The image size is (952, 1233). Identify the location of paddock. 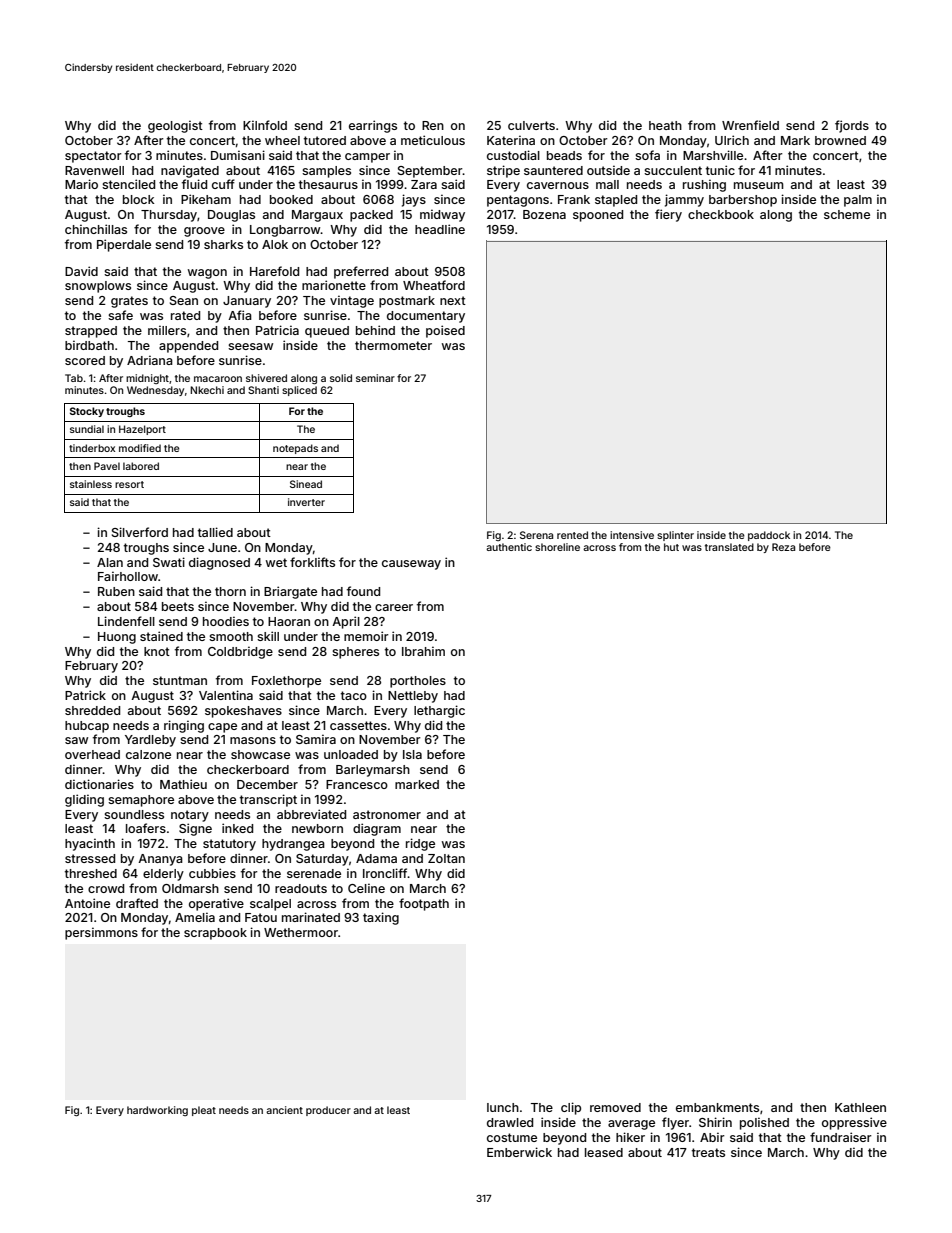
(769, 536).
